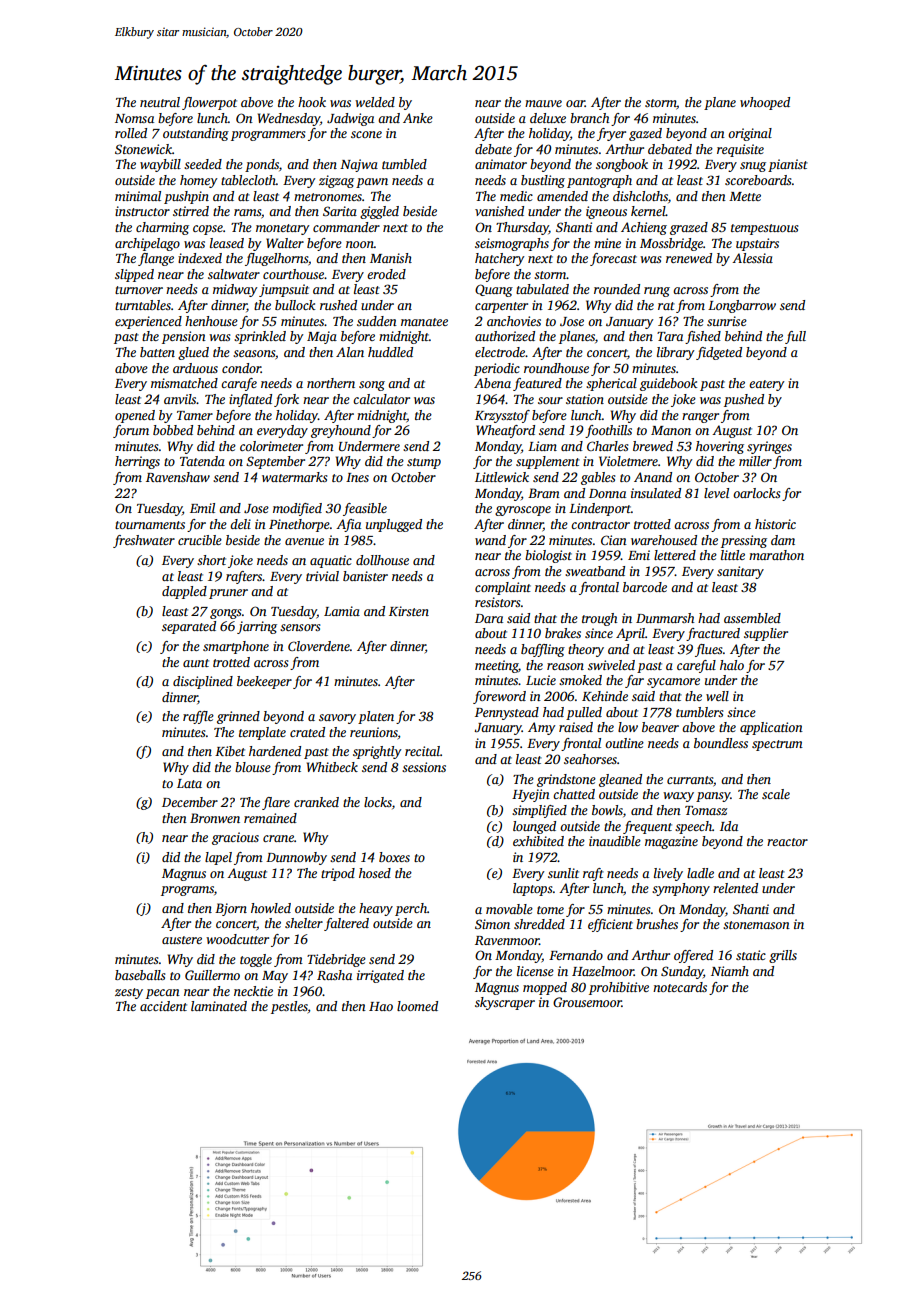  Describe the element at coordinates (196, 663) in the image. I see `aunt` at that location.
